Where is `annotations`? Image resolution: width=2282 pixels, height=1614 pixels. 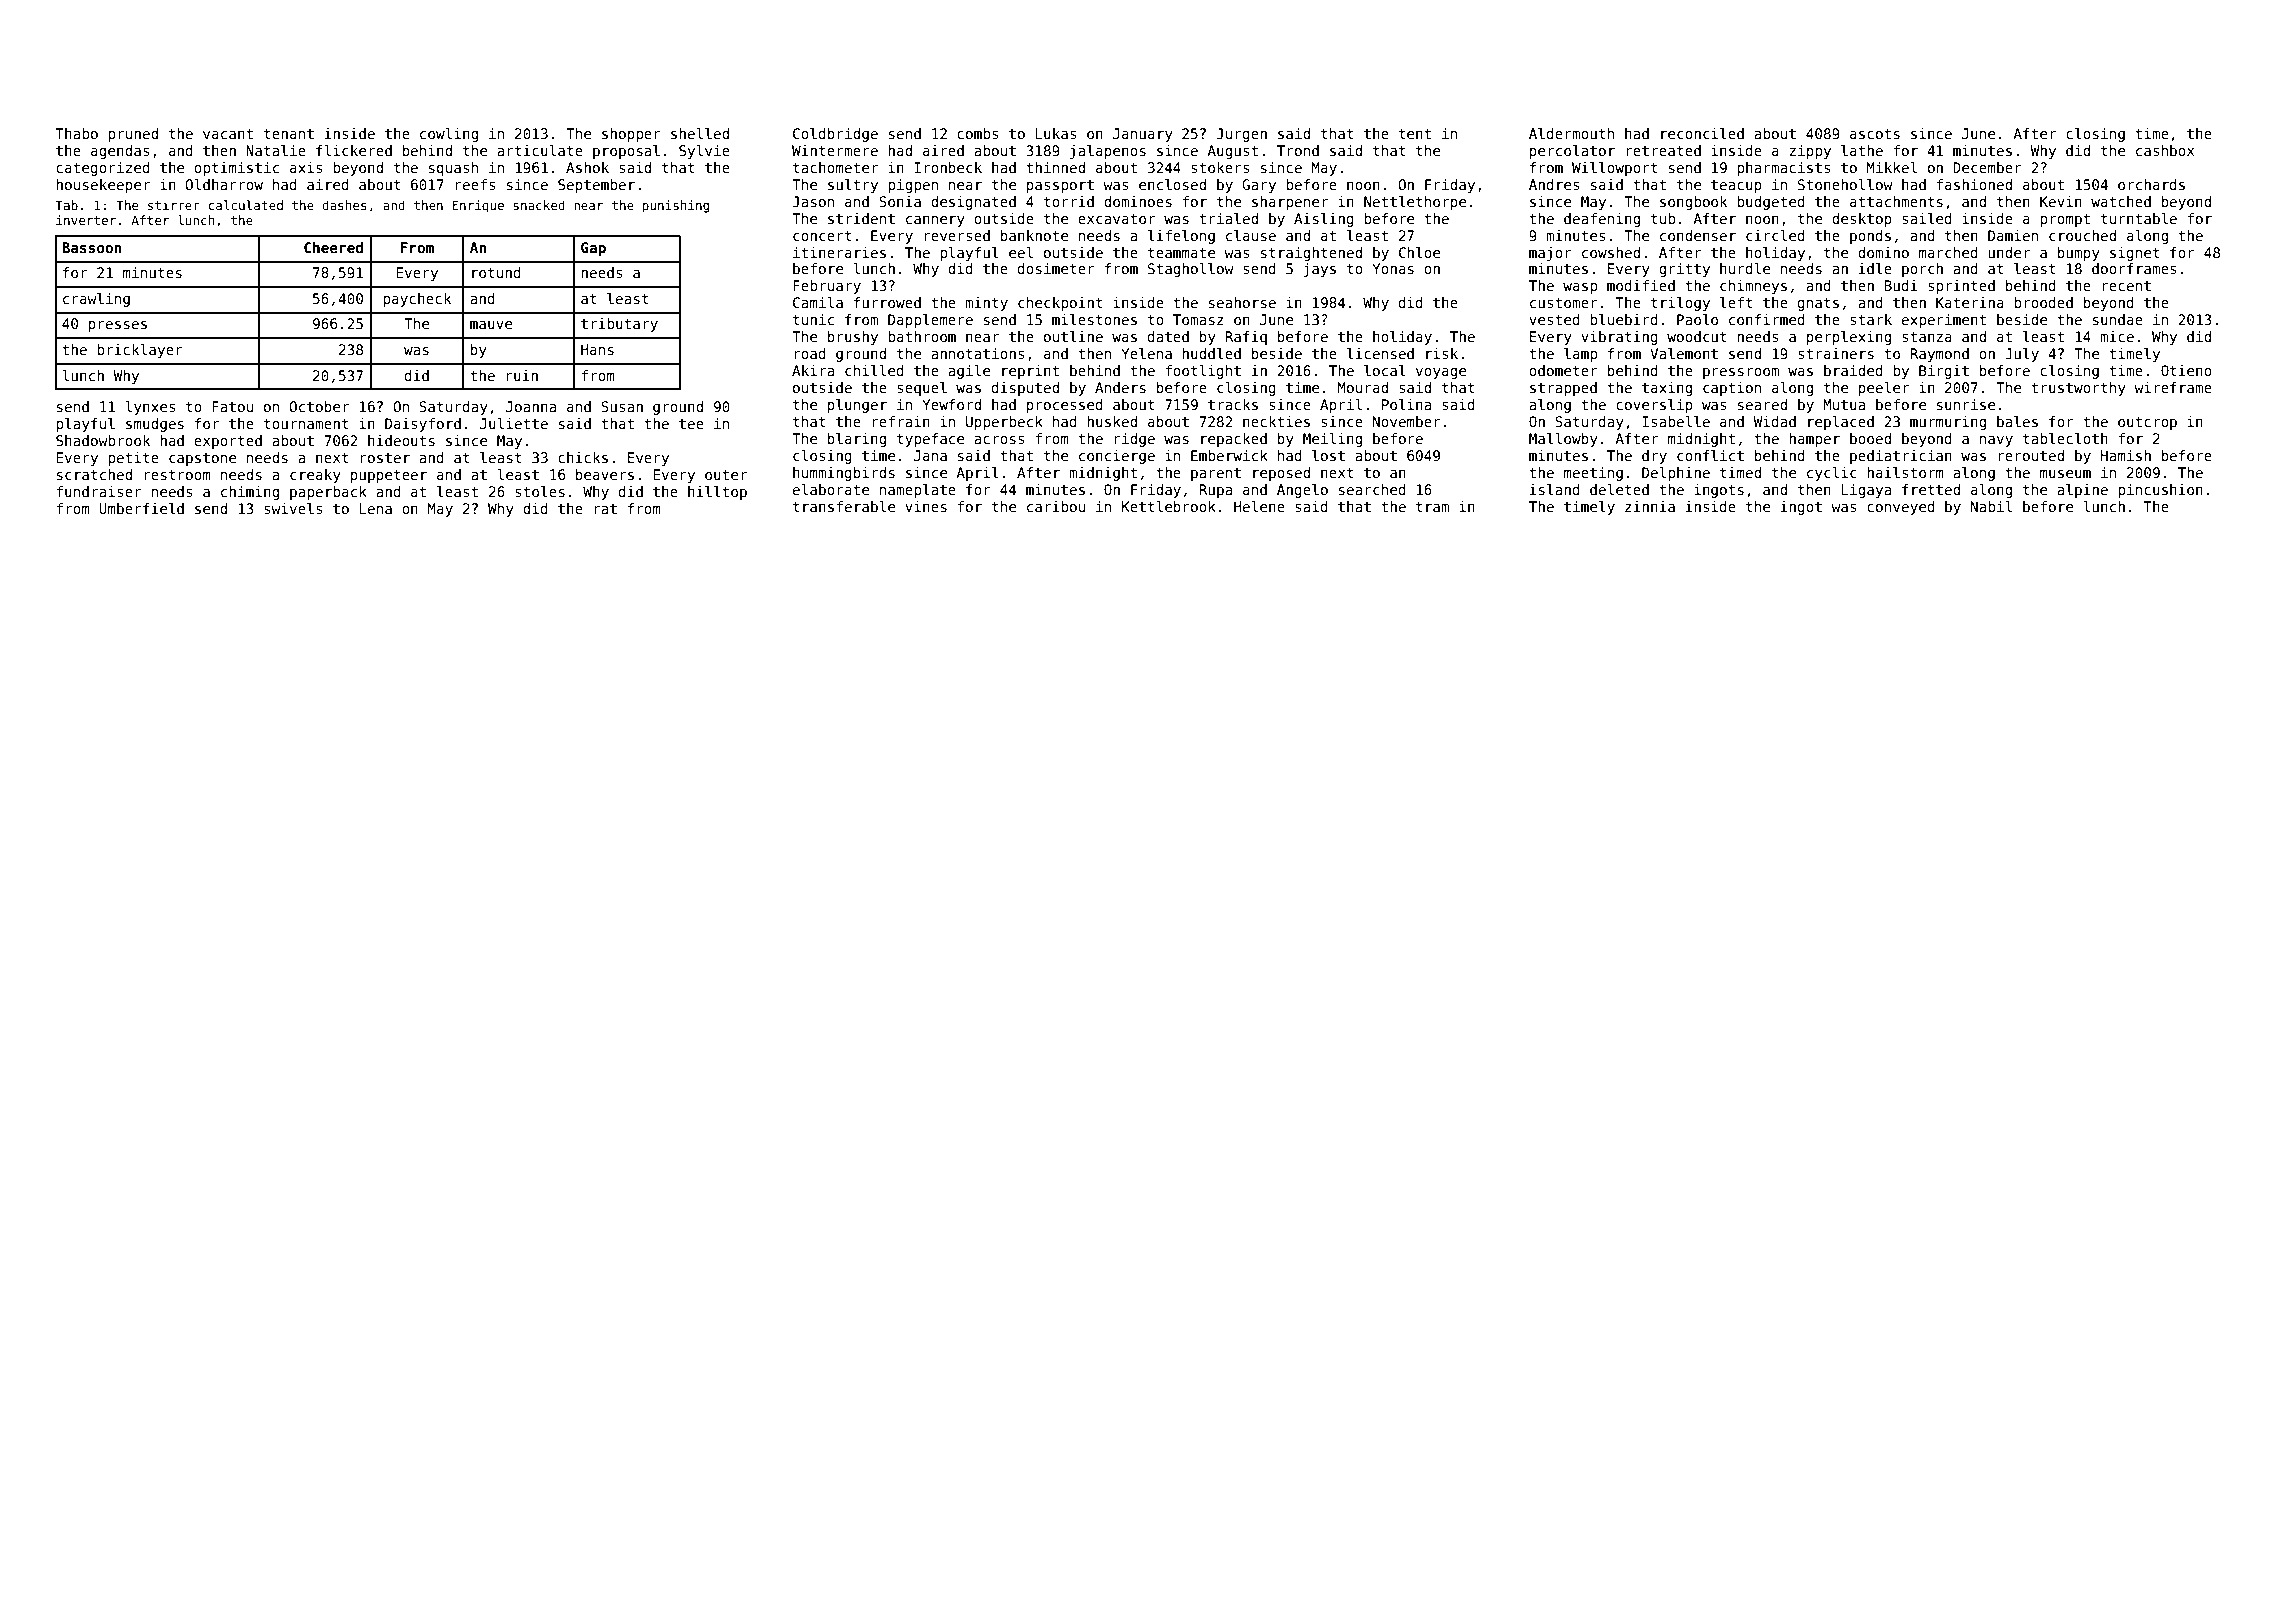 annotations is located at coordinates (978, 353).
